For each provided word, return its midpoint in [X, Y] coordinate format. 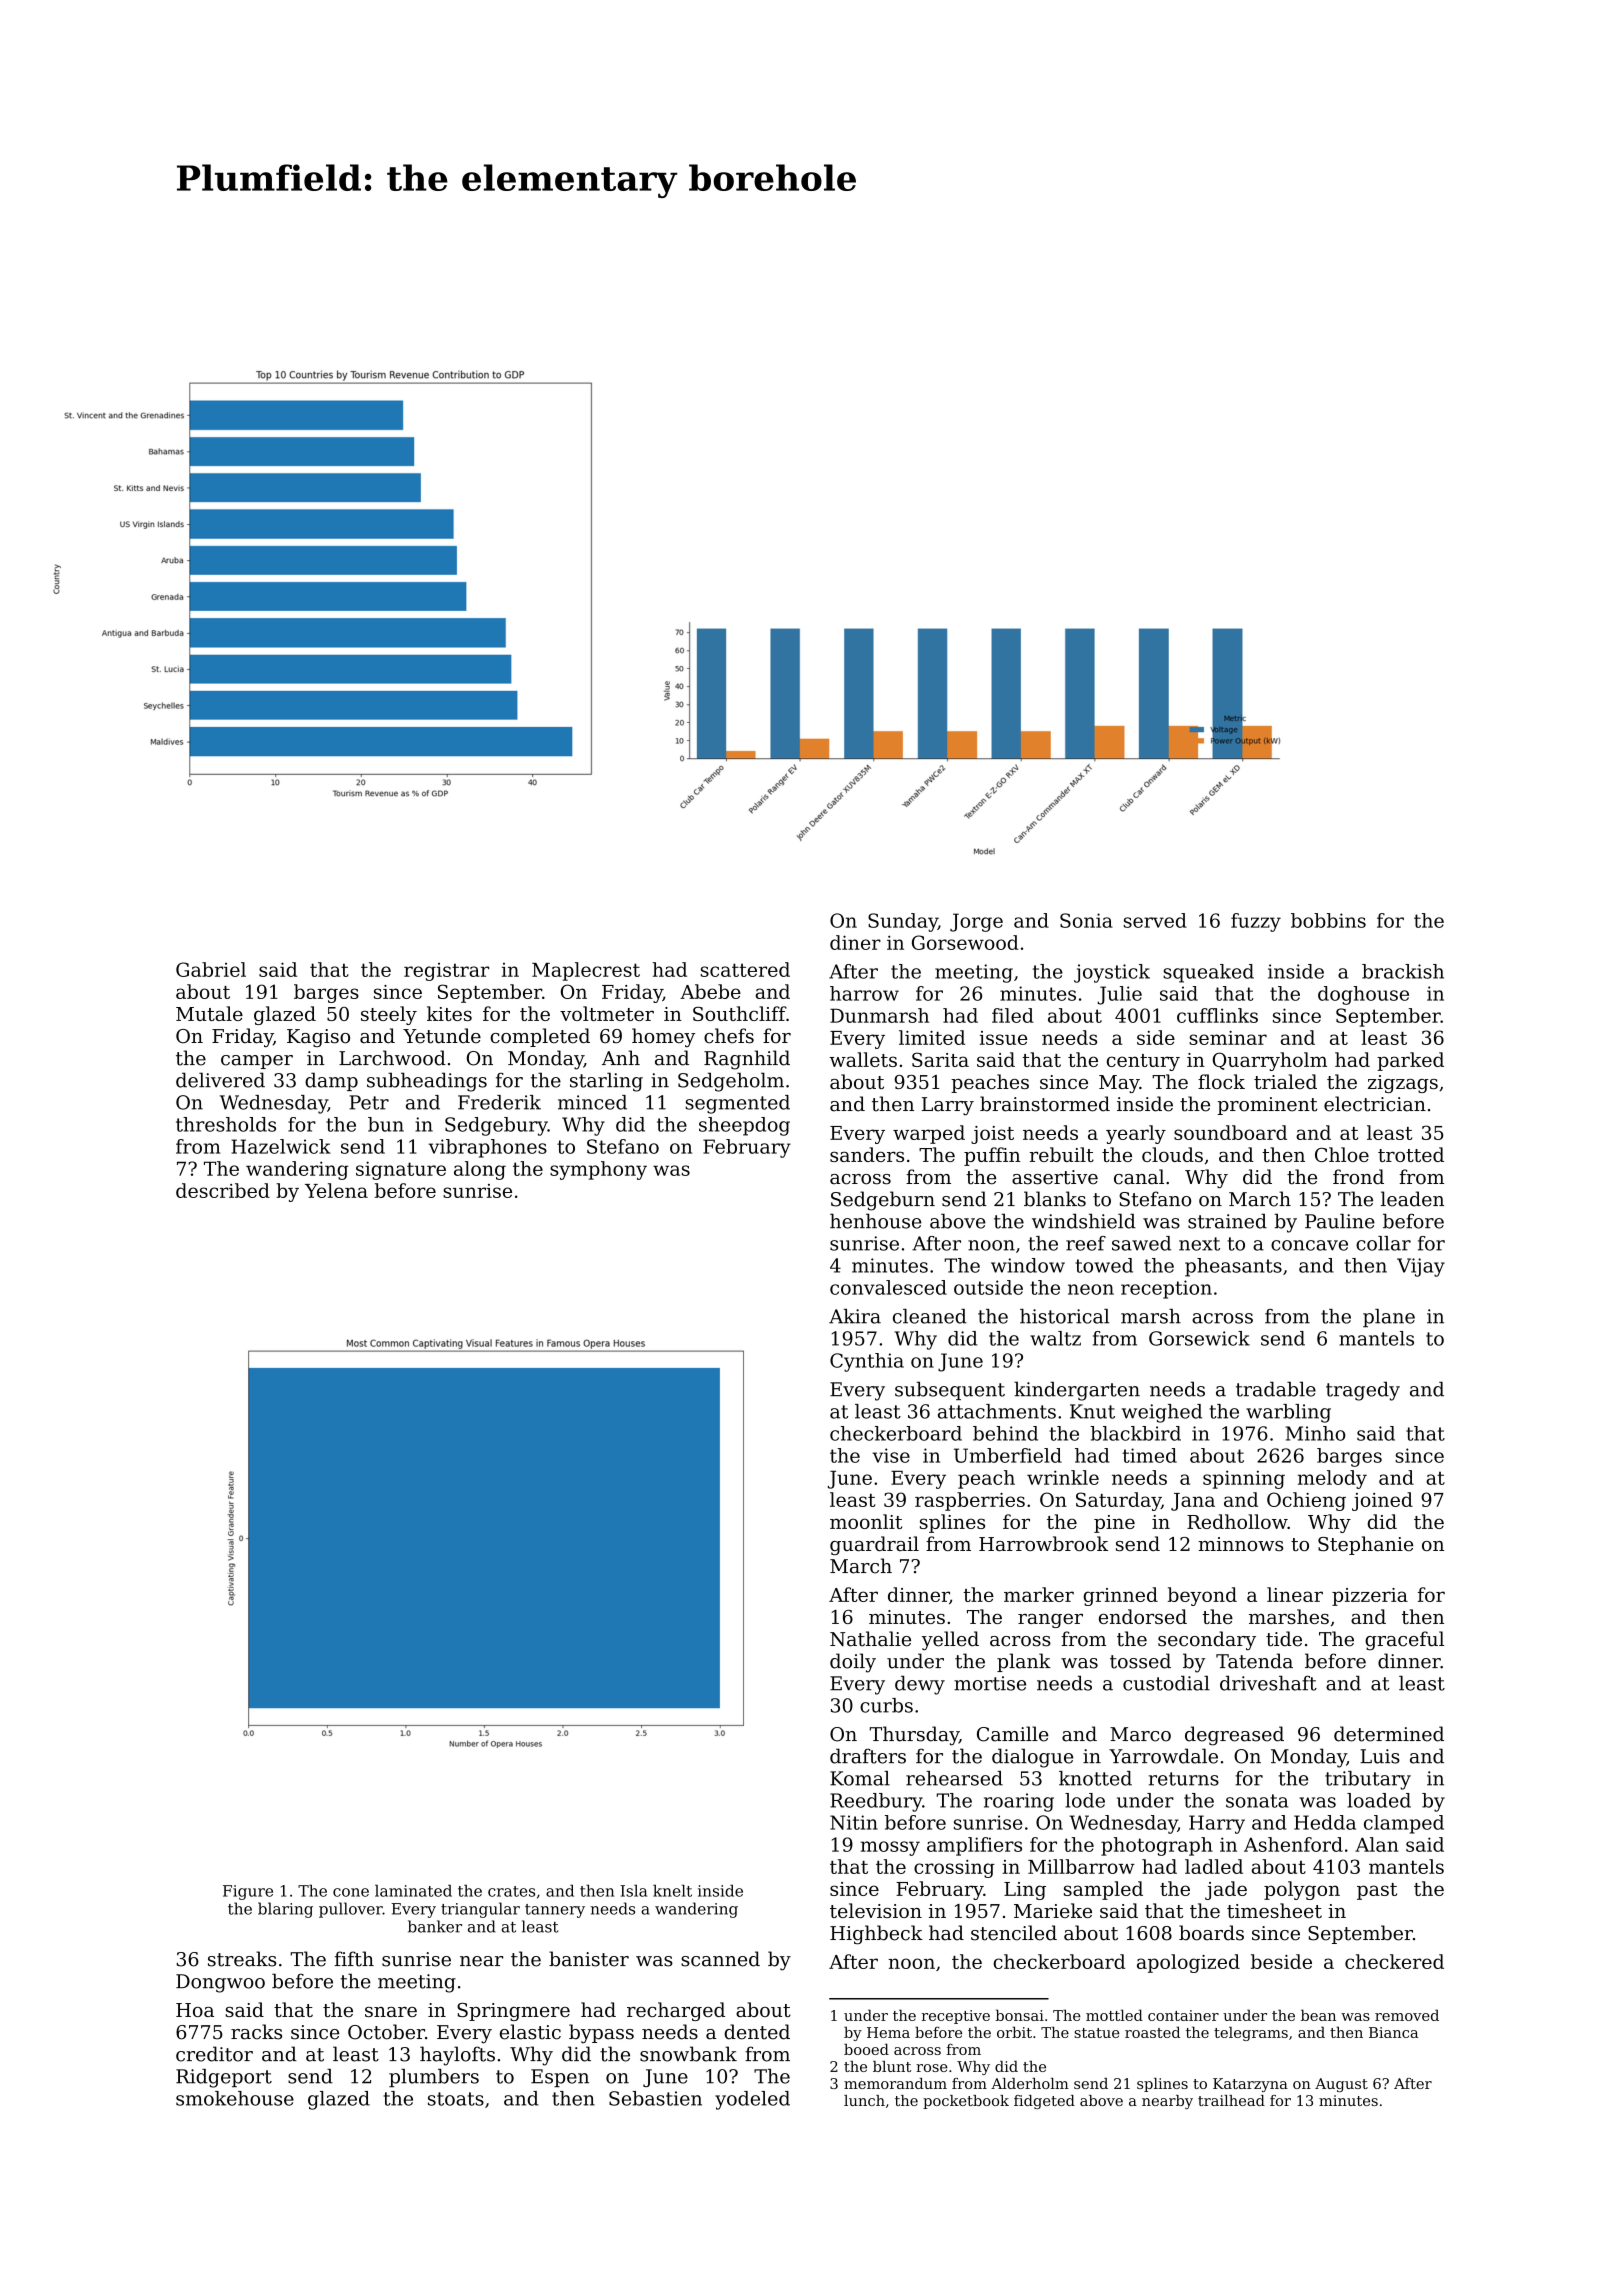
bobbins [1328, 920]
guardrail [874, 1545]
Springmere [513, 2012]
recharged [676, 2011]
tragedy [1363, 1391]
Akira [855, 1316]
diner [855, 942]
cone [351, 1892]
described [223, 1190]
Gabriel [211, 969]
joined [1382, 1501]
